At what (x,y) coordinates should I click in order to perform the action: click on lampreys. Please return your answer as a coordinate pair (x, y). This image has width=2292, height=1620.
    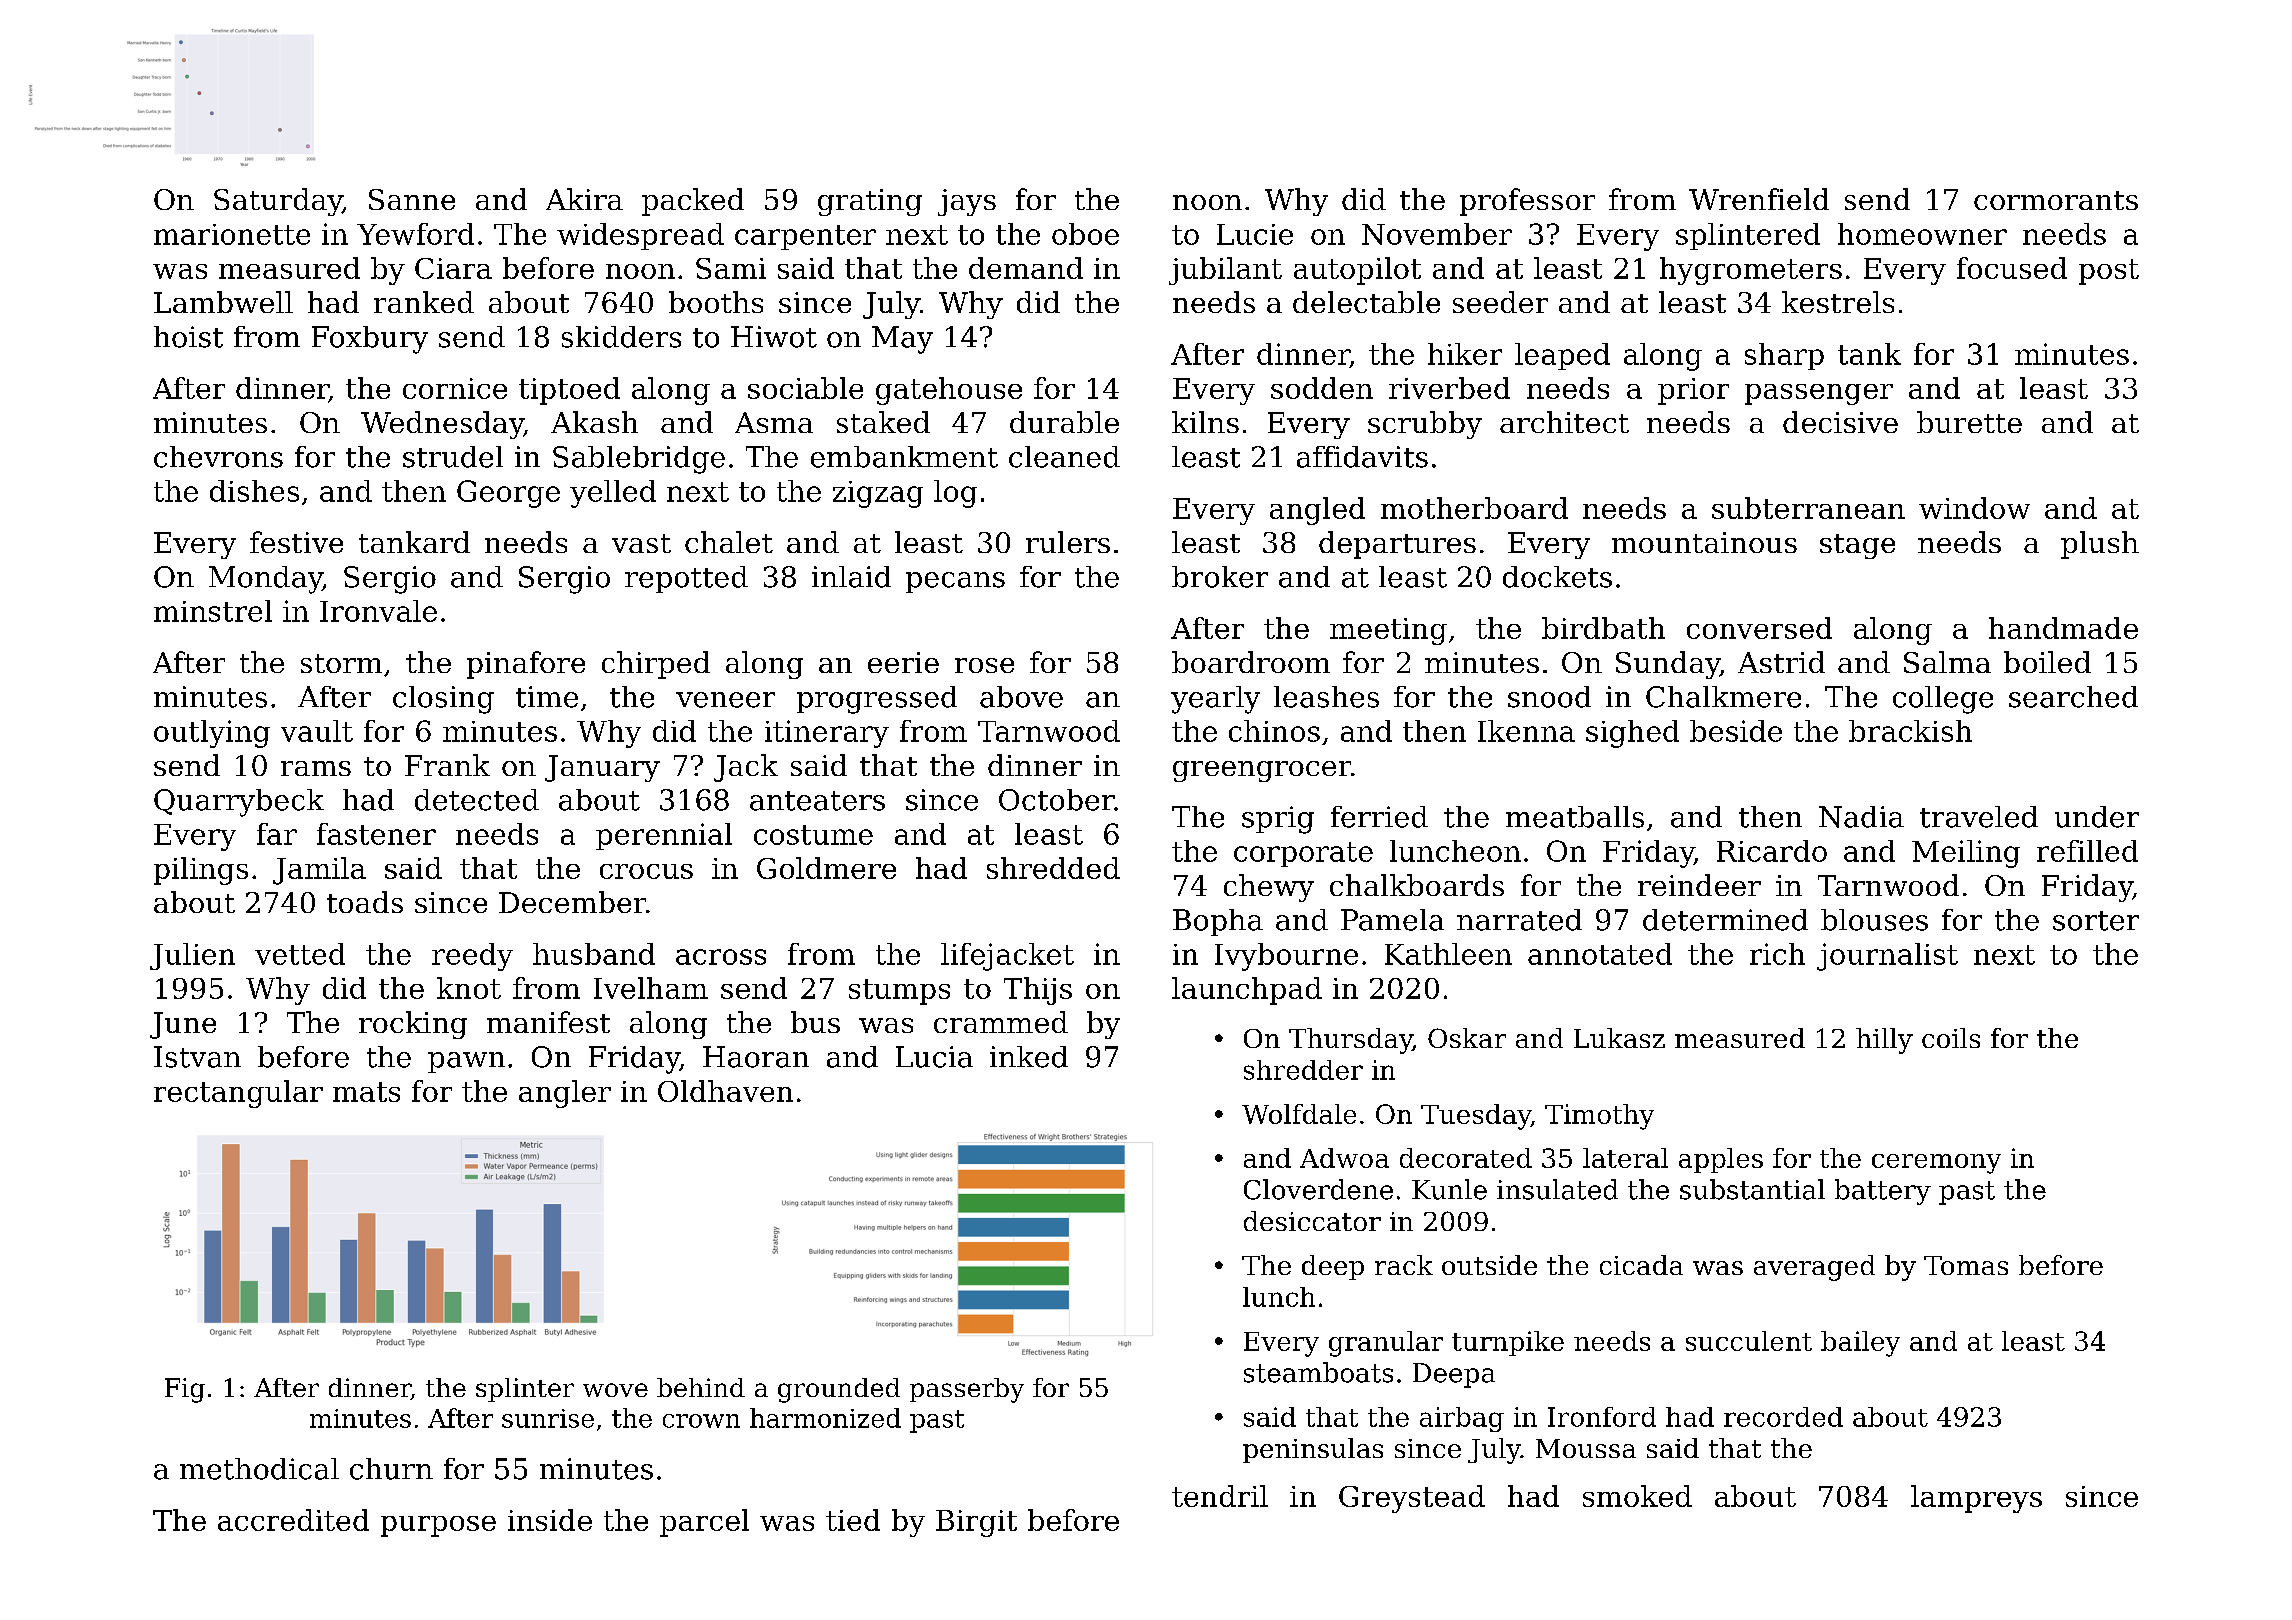
    Looking at the image, I should click on (1976, 1499).
